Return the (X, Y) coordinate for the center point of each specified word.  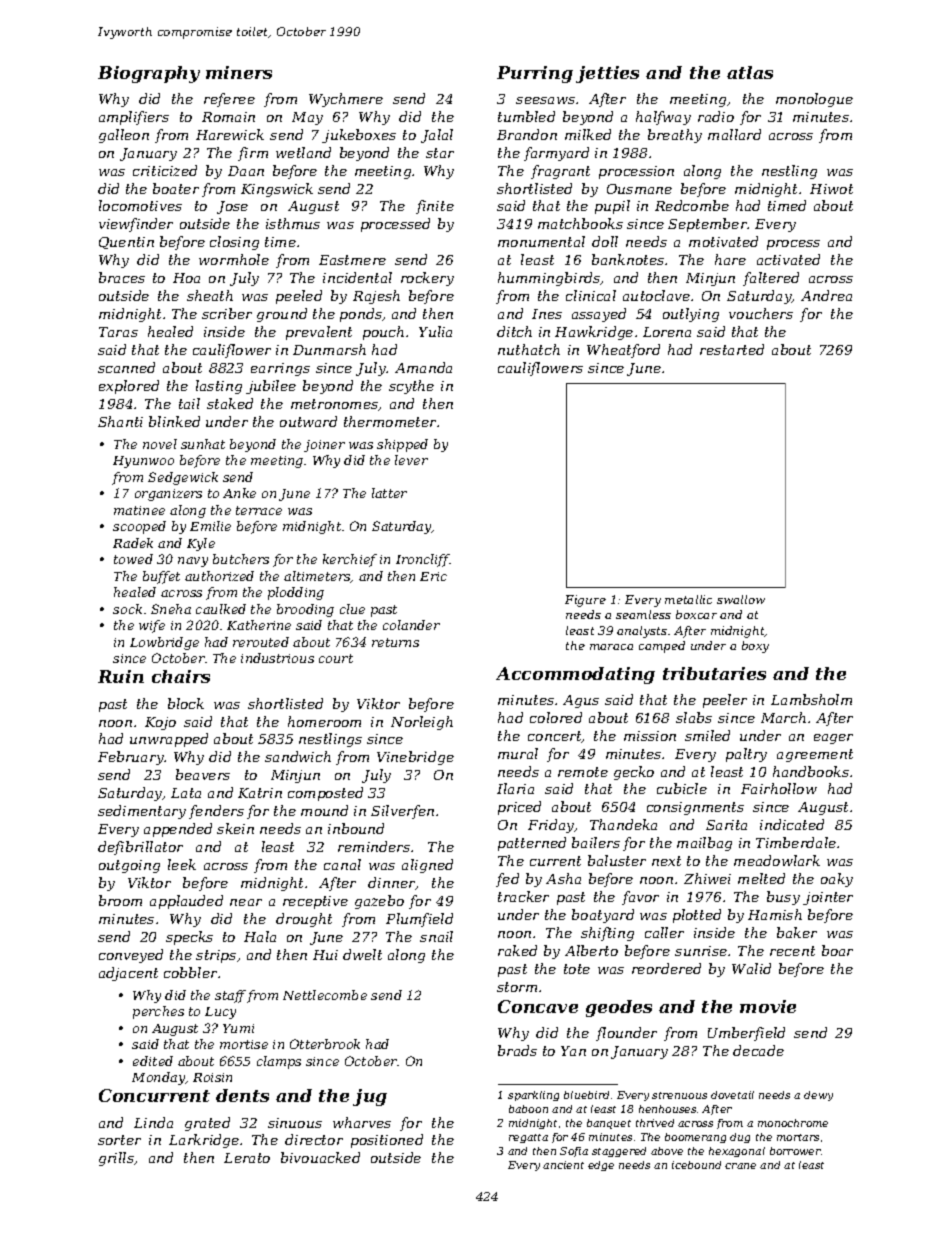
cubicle (682, 788)
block (186, 703)
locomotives (140, 205)
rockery (427, 279)
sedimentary (142, 812)
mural (518, 753)
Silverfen (402, 812)
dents (242, 1095)
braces (122, 277)
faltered (771, 279)
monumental (541, 241)
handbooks (811, 771)
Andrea (826, 295)
